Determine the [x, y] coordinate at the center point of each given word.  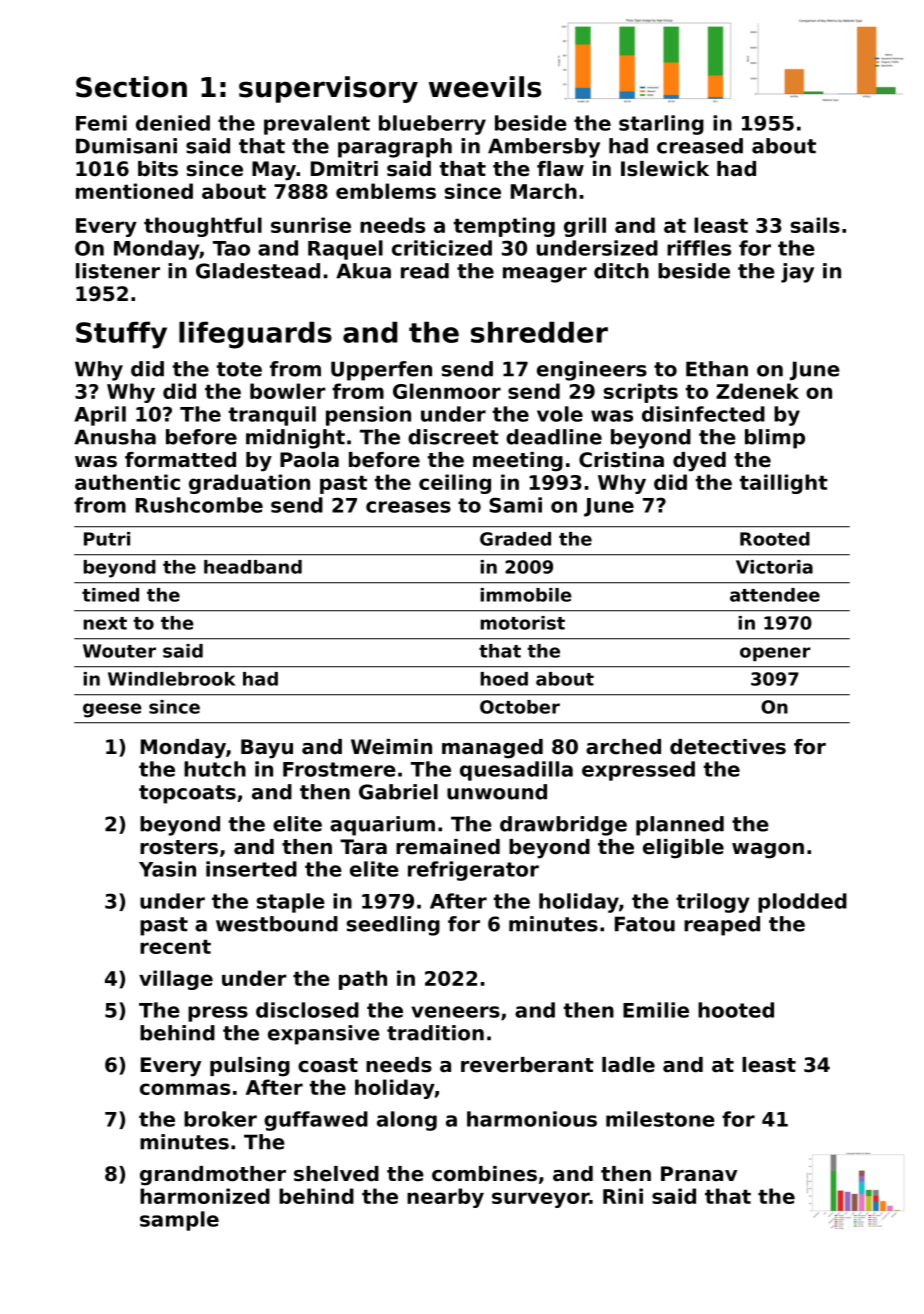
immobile [526, 595]
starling [661, 125]
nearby [445, 1198]
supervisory [328, 89]
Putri [107, 539]
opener [775, 654]
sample [179, 1221]
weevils [485, 87]
